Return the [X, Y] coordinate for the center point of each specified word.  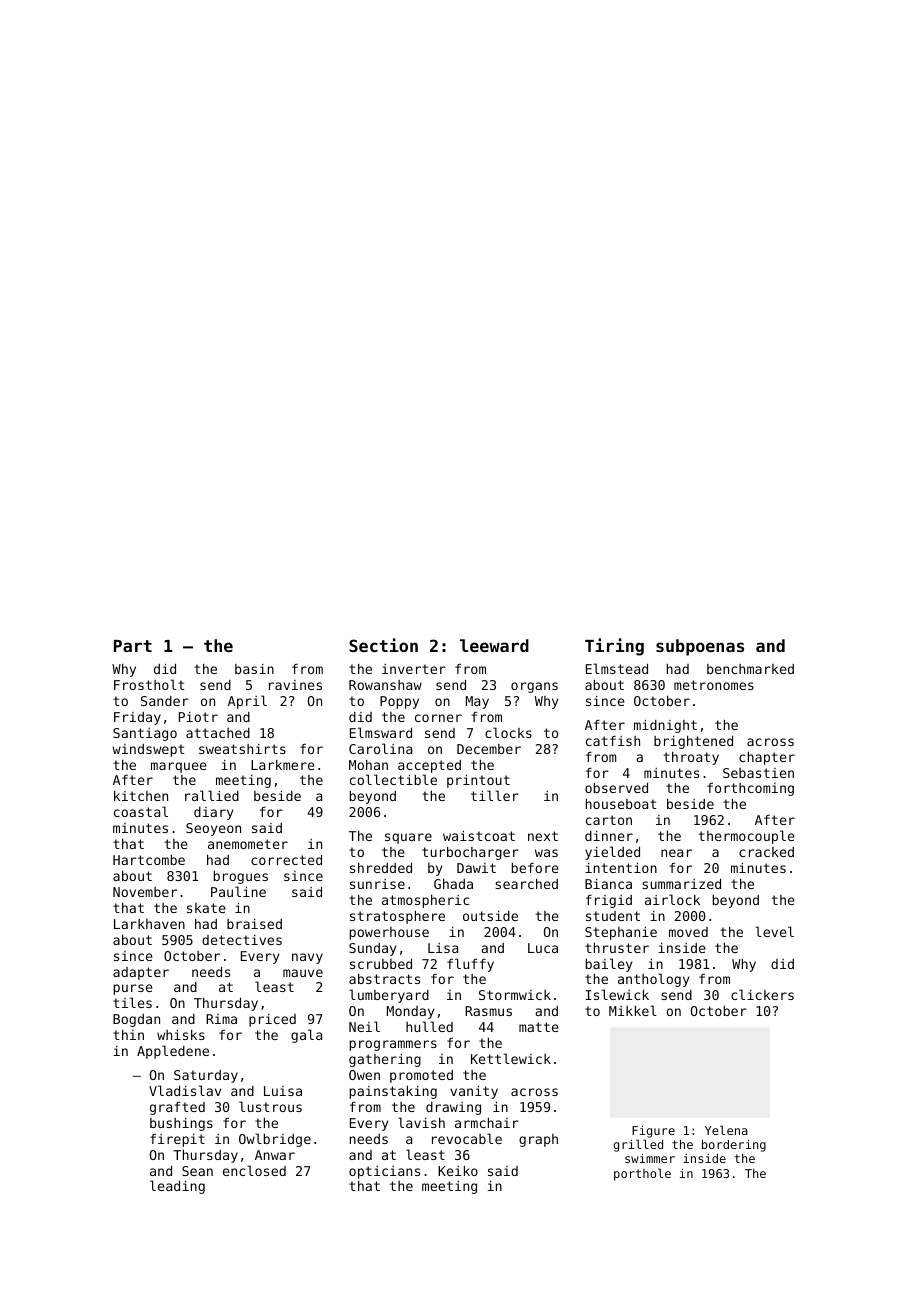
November [145, 892]
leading [177, 1187]
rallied [212, 795]
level [774, 931]
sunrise [377, 884]
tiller [495, 795]
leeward [494, 645]
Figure [653, 1132]
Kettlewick [511, 1058]
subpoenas [700, 647]
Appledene [173, 1052]
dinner [609, 836]
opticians [384, 1172]
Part [133, 646]
